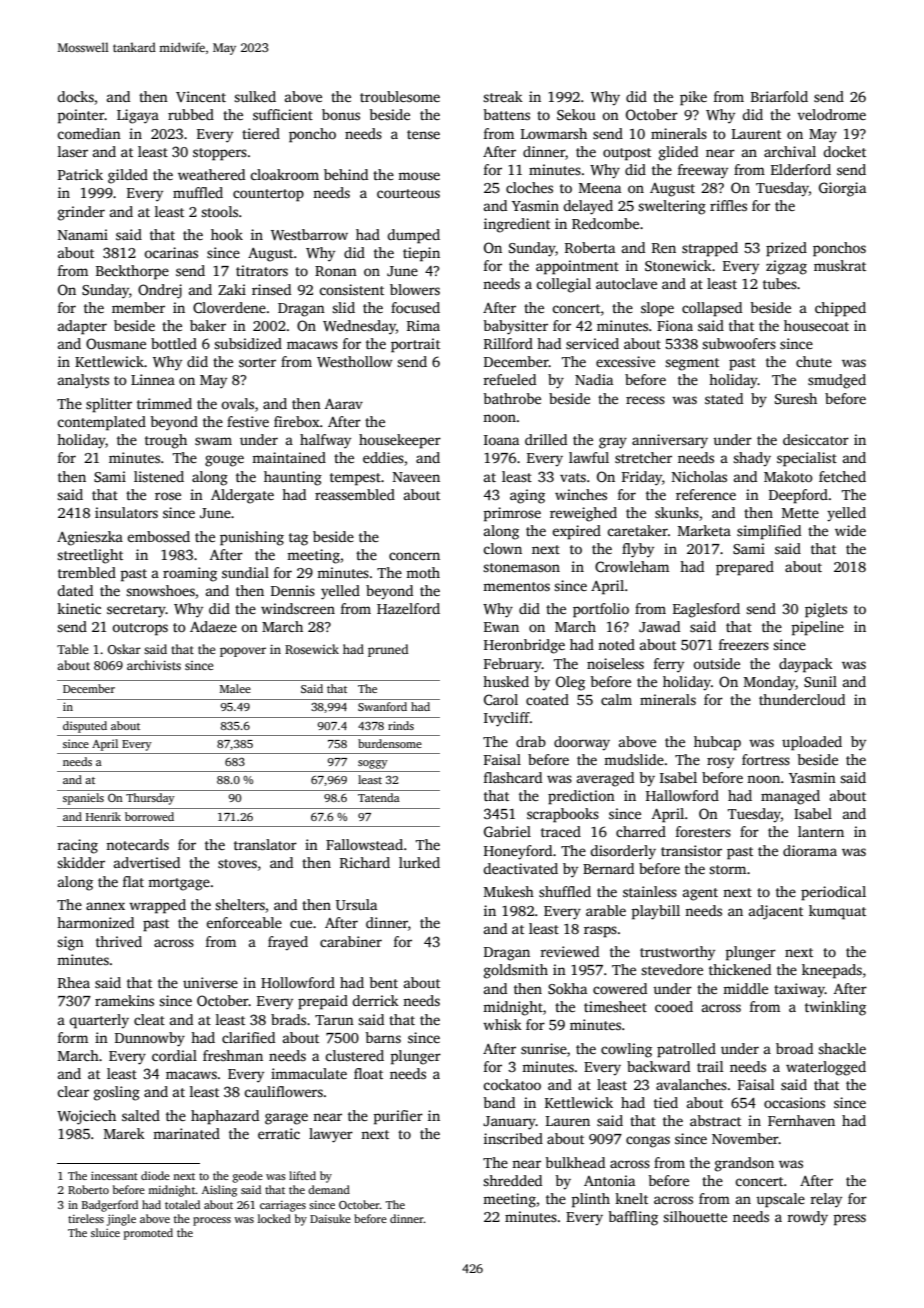  What do you see at coordinates (351, 941) in the screenshot?
I see `carabiner` at bounding box center [351, 941].
